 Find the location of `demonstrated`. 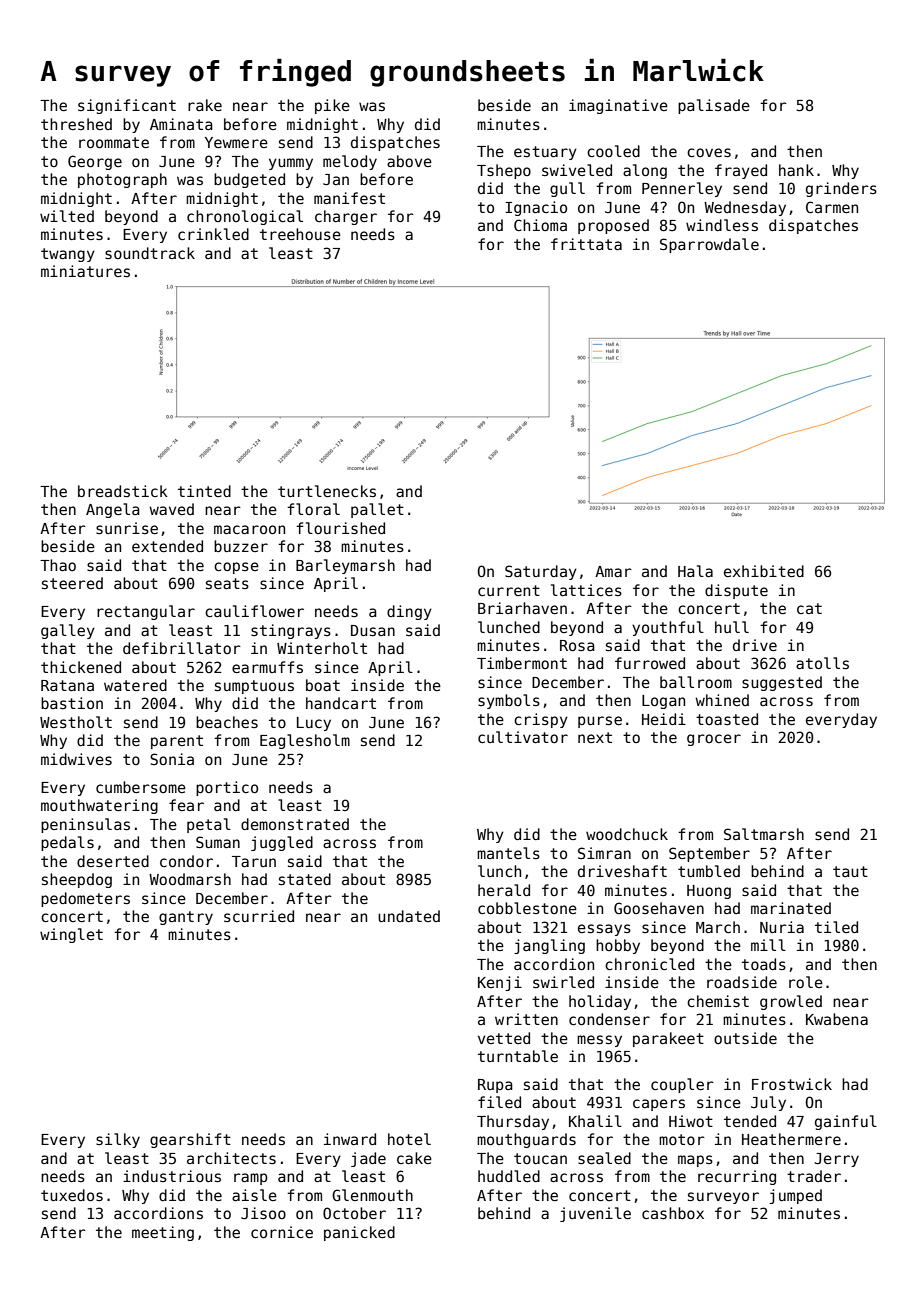

demonstrated is located at coordinates (295, 824).
